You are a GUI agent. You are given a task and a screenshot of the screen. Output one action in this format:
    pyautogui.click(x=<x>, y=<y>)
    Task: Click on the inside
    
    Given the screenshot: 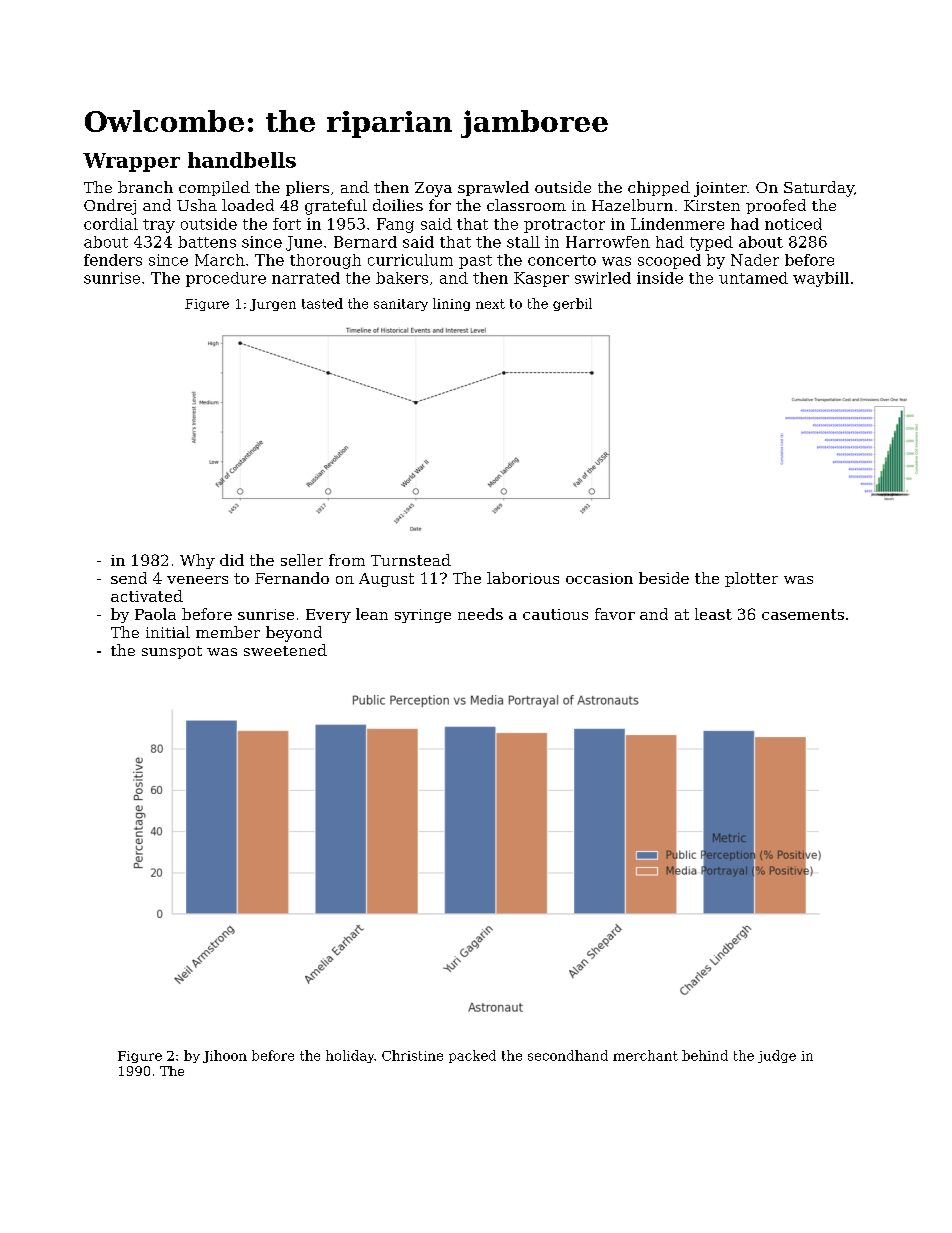 What is the action you would take?
    pyautogui.click(x=660, y=278)
